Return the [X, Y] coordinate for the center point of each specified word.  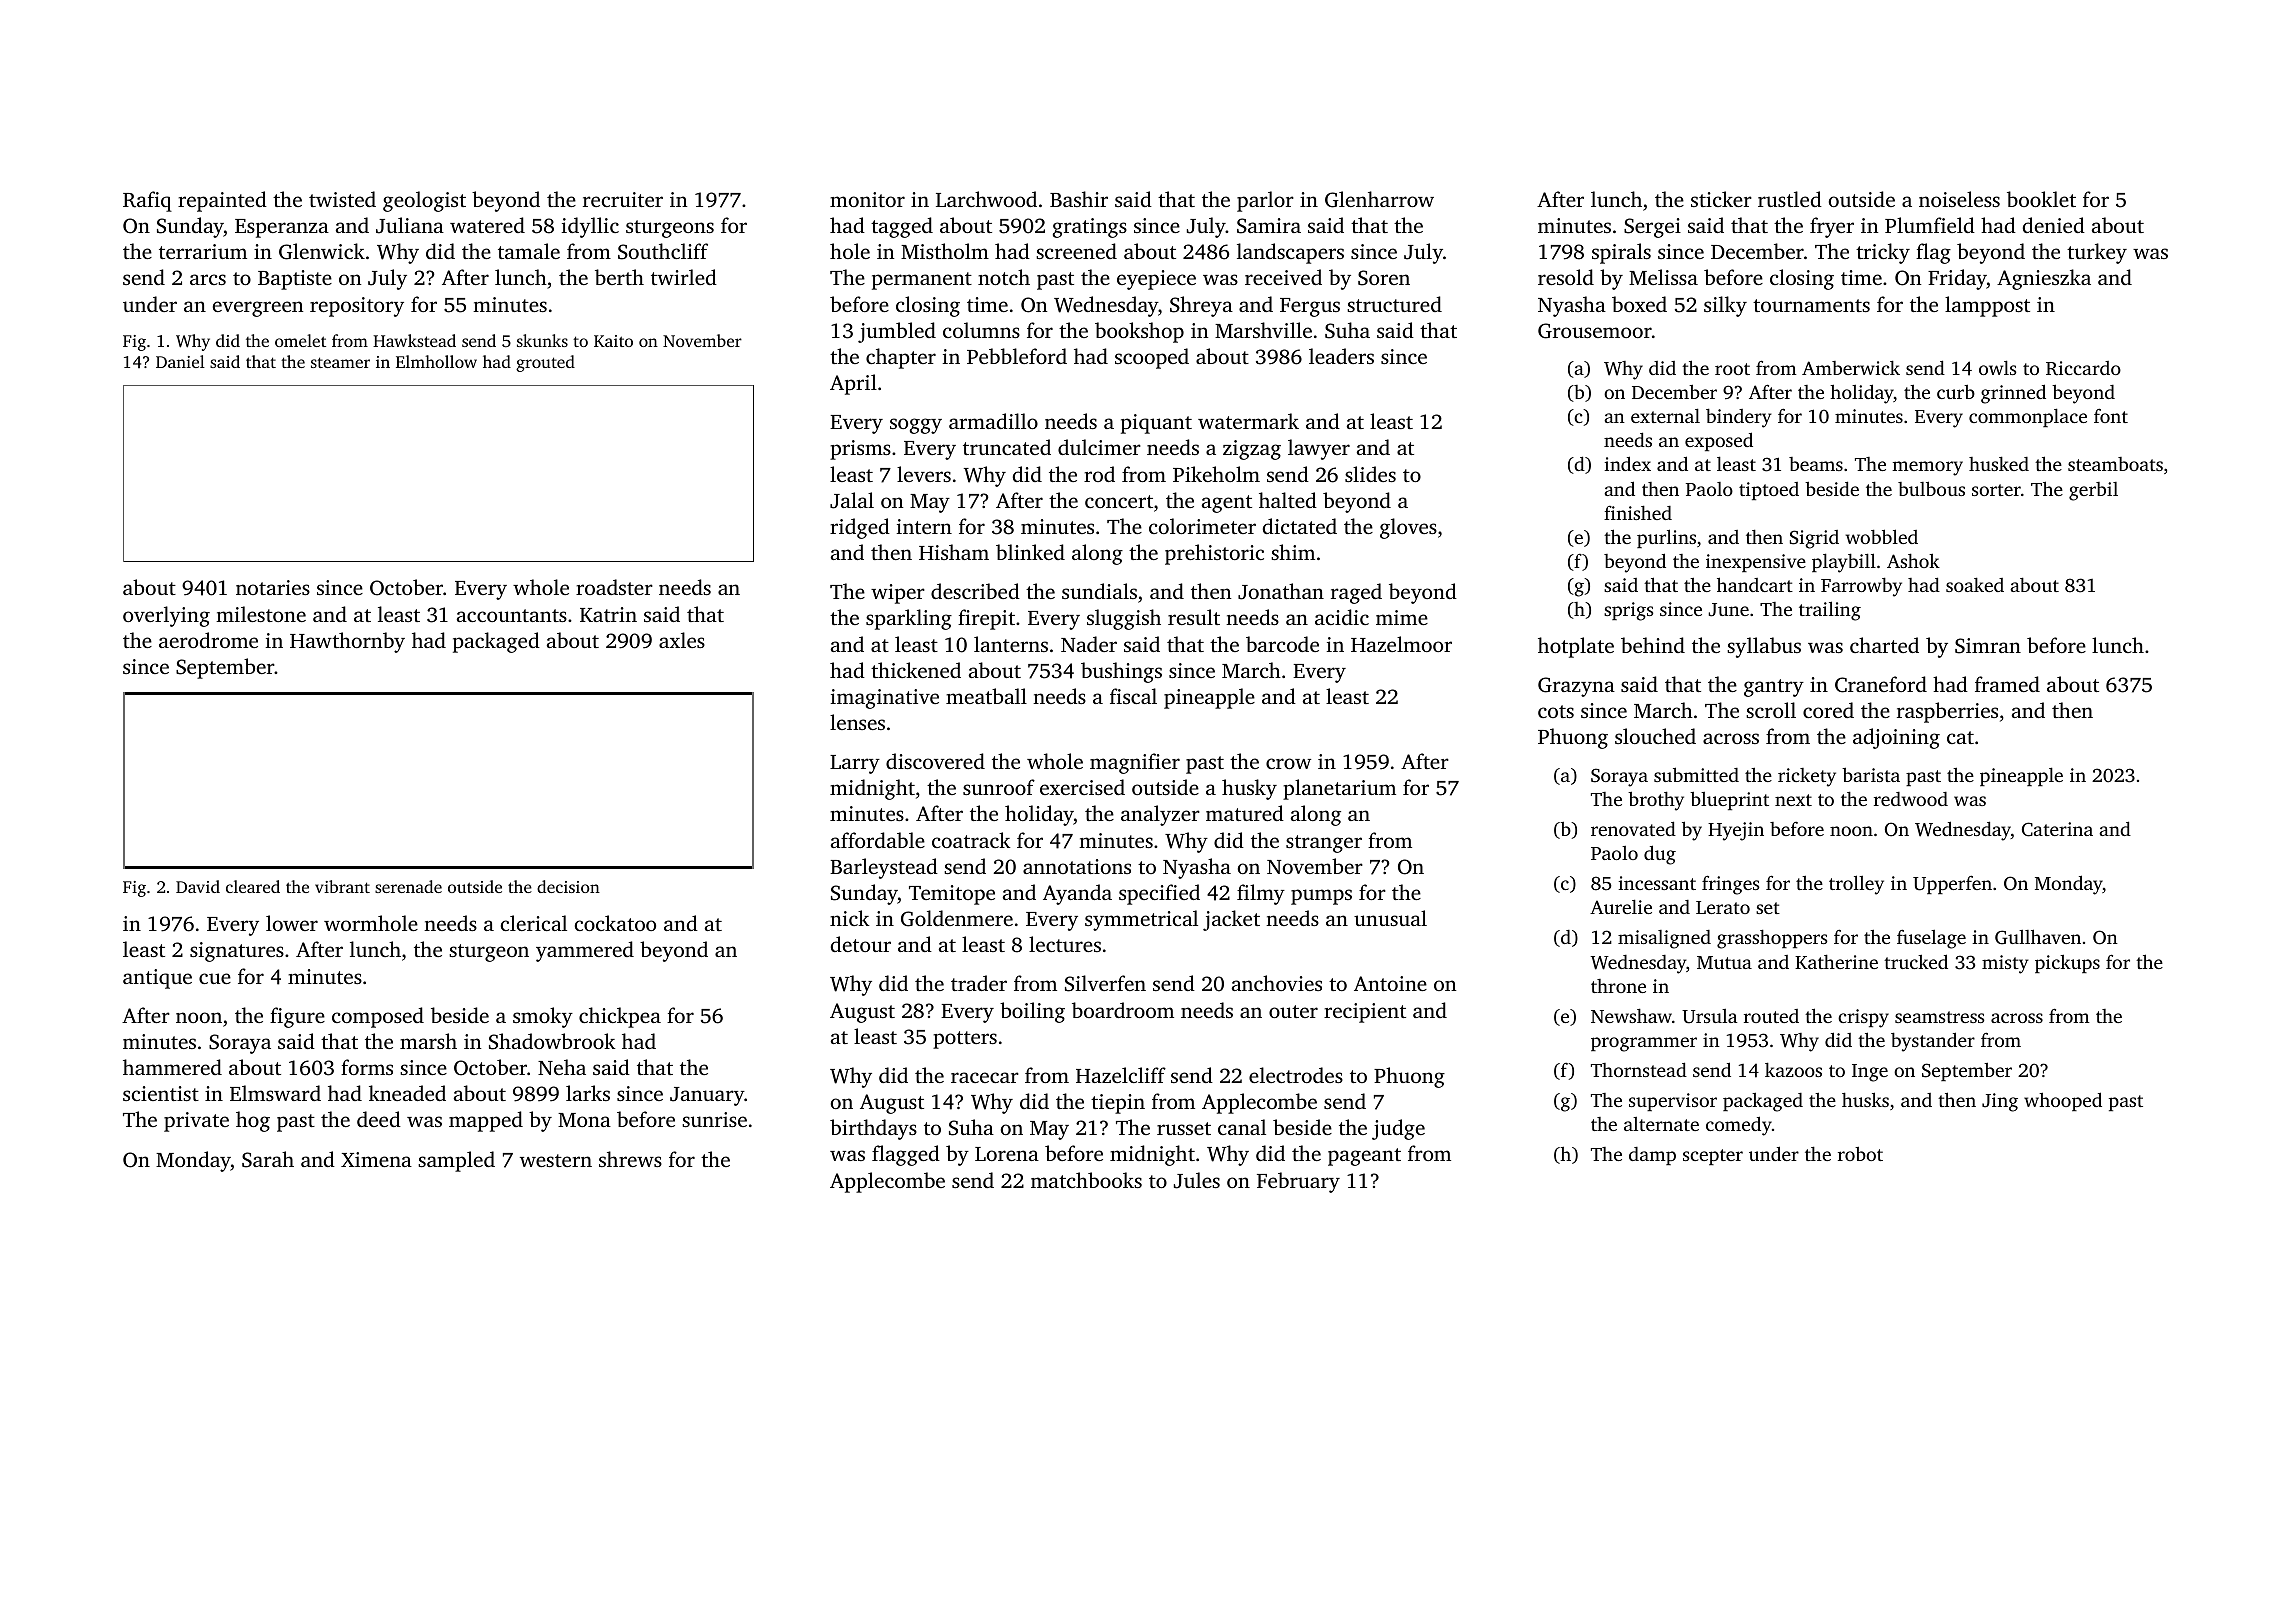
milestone [261, 614]
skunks [542, 340]
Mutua [1724, 962]
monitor [867, 199]
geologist [424, 201]
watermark [1248, 421]
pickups [2067, 964]
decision [568, 886]
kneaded [407, 1093]
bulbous [1931, 488]
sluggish [1124, 619]
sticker [1721, 199]
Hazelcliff [1121, 1075]
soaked [1975, 584]
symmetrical [1141, 920]
